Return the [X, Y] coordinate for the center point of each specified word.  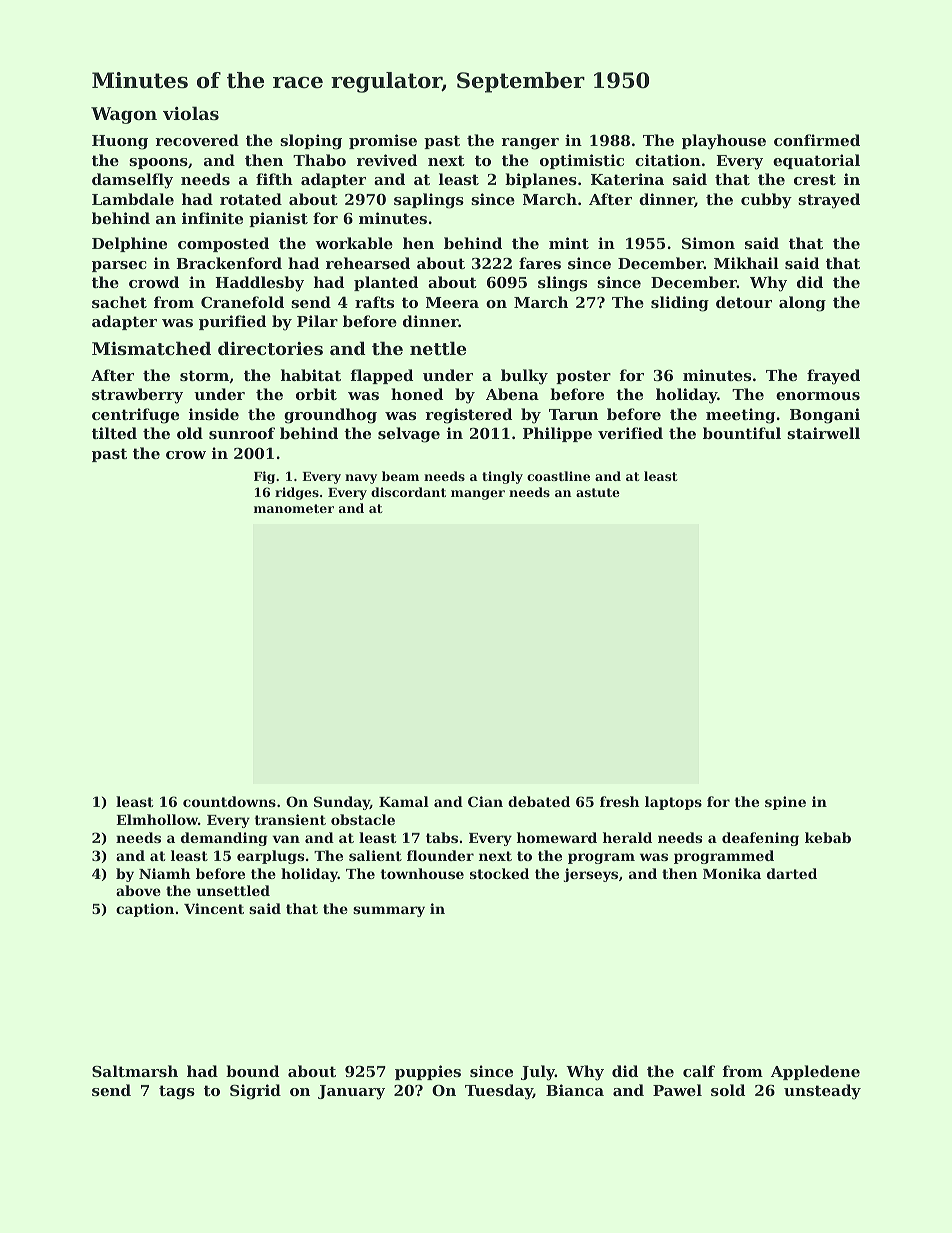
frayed [833, 377]
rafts [374, 302]
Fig [264, 477]
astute [598, 492]
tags [177, 1092]
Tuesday [499, 1092]
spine [785, 803]
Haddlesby [259, 284]
